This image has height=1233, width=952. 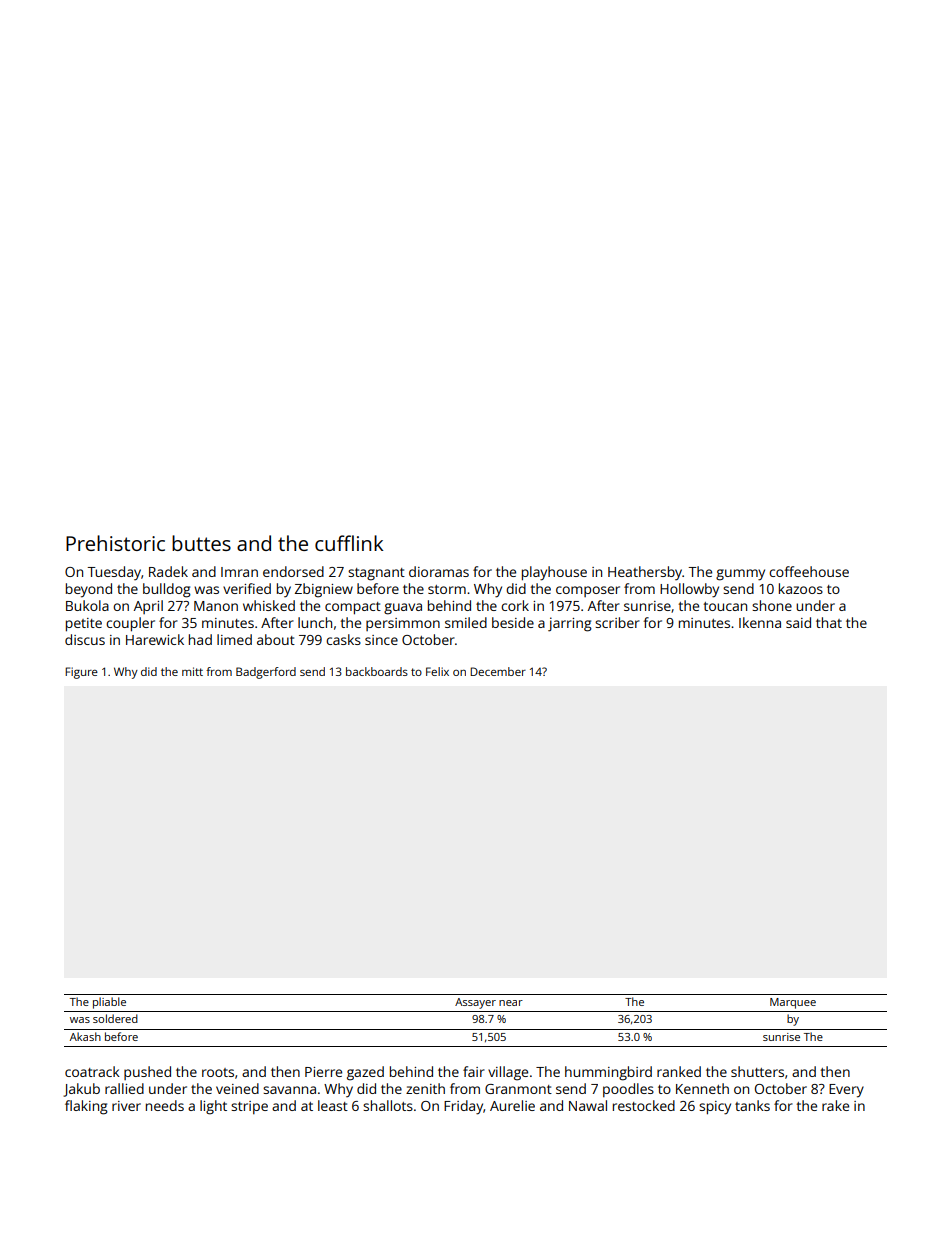 What do you see at coordinates (554, 573) in the image?
I see `playhouse` at bounding box center [554, 573].
